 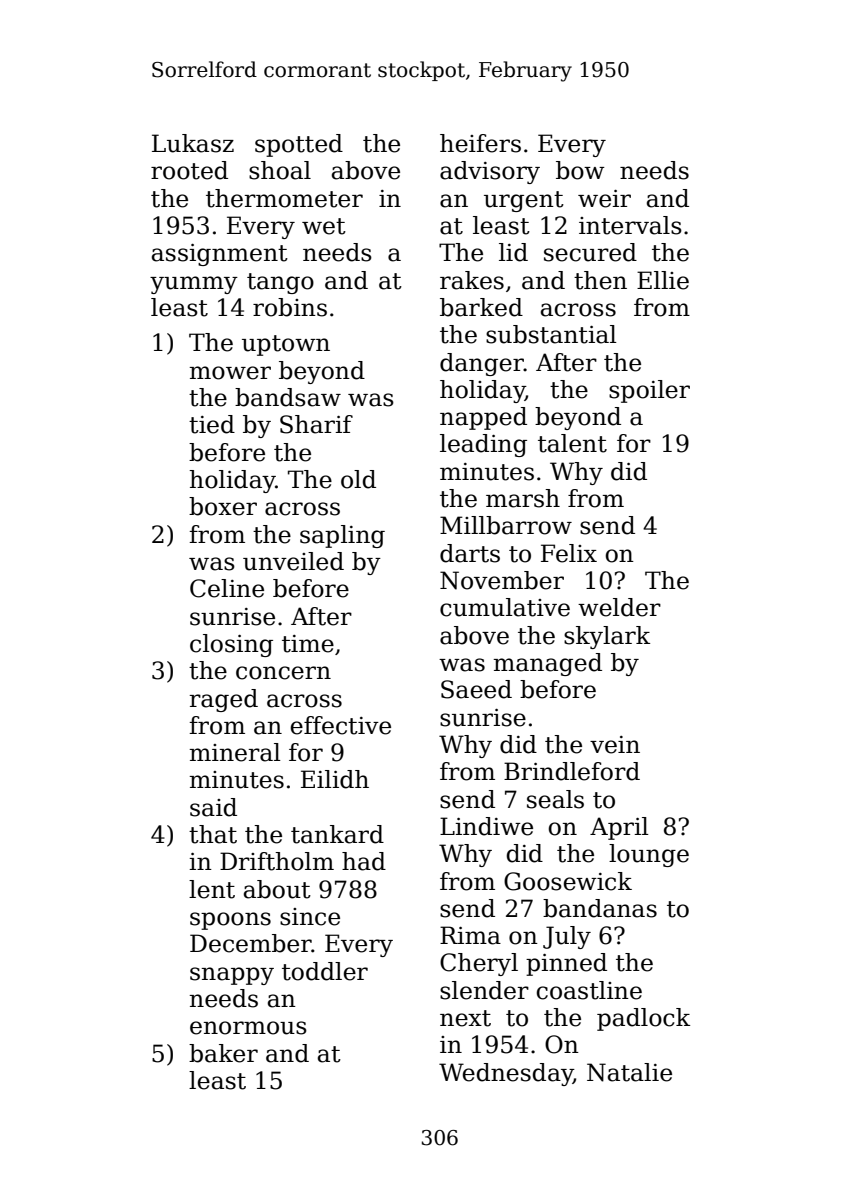 What do you see at coordinates (288, 397) in the page?
I see `bandsaw` at bounding box center [288, 397].
